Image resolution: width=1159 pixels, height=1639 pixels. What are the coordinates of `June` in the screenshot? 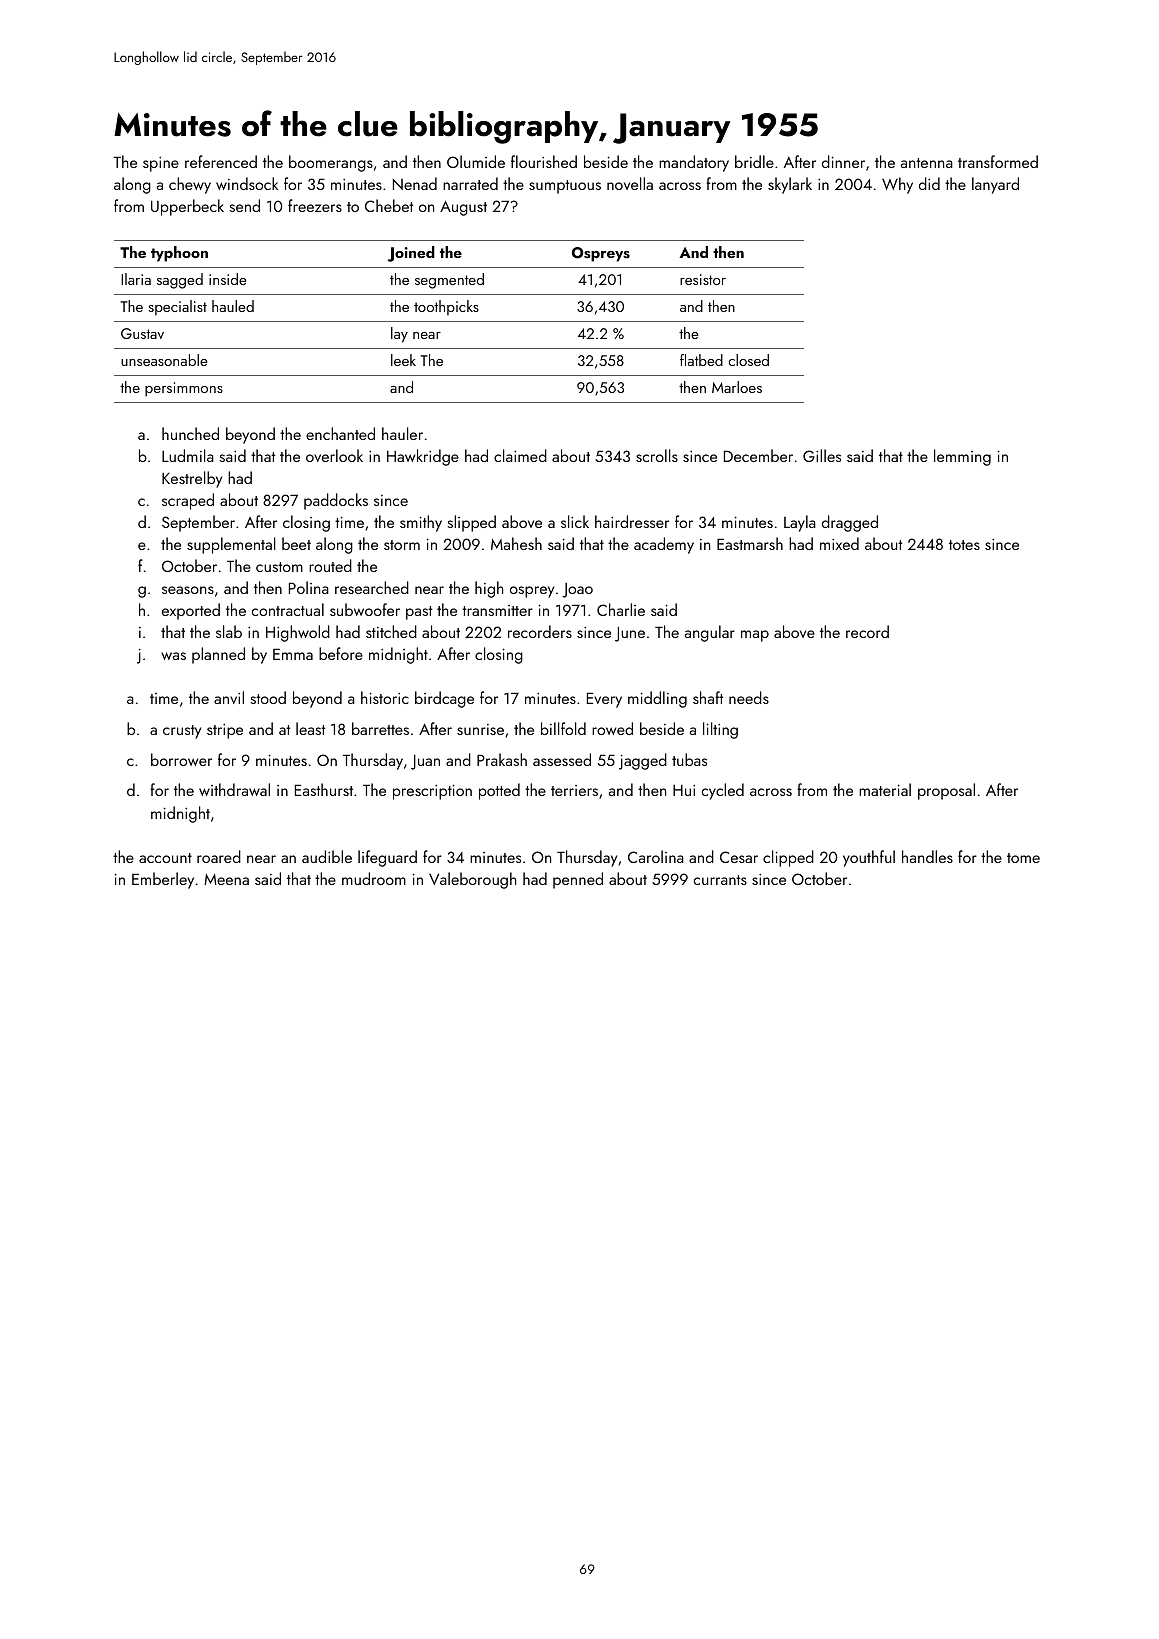 It's located at (630, 634).
